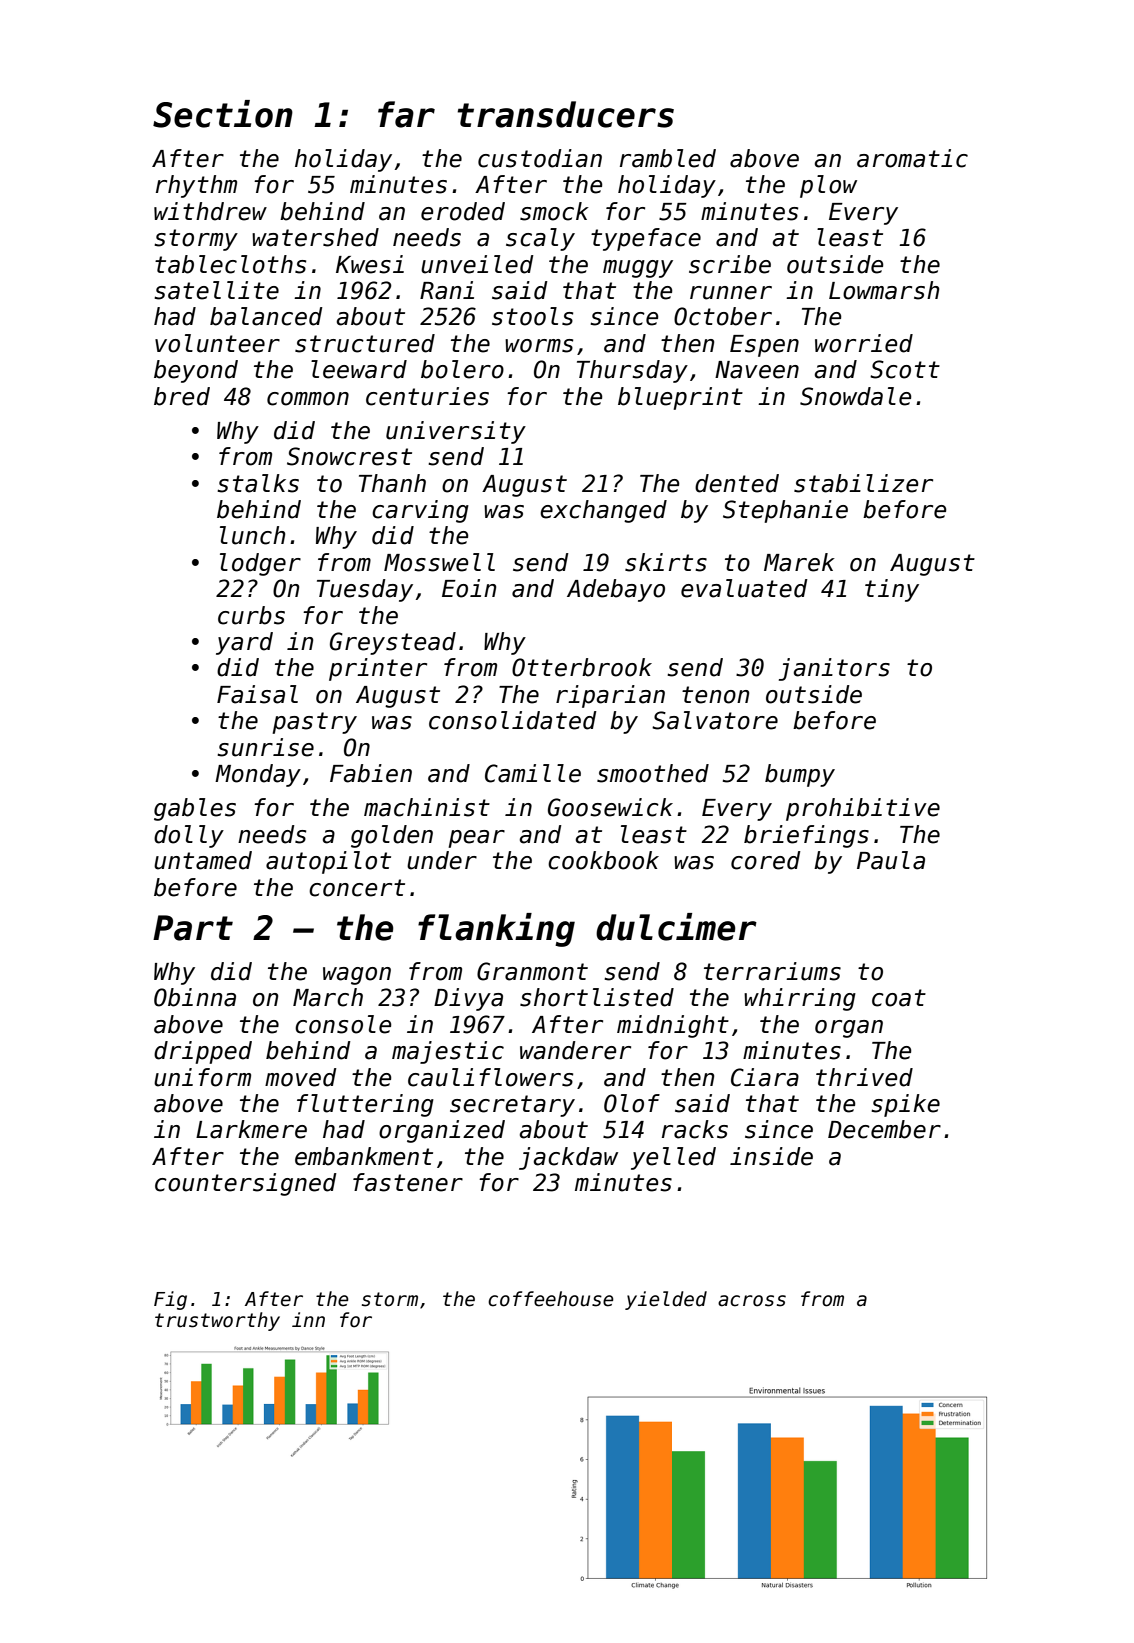  Describe the element at coordinates (884, 290) in the screenshot. I see `Lowmarsh` at that location.
